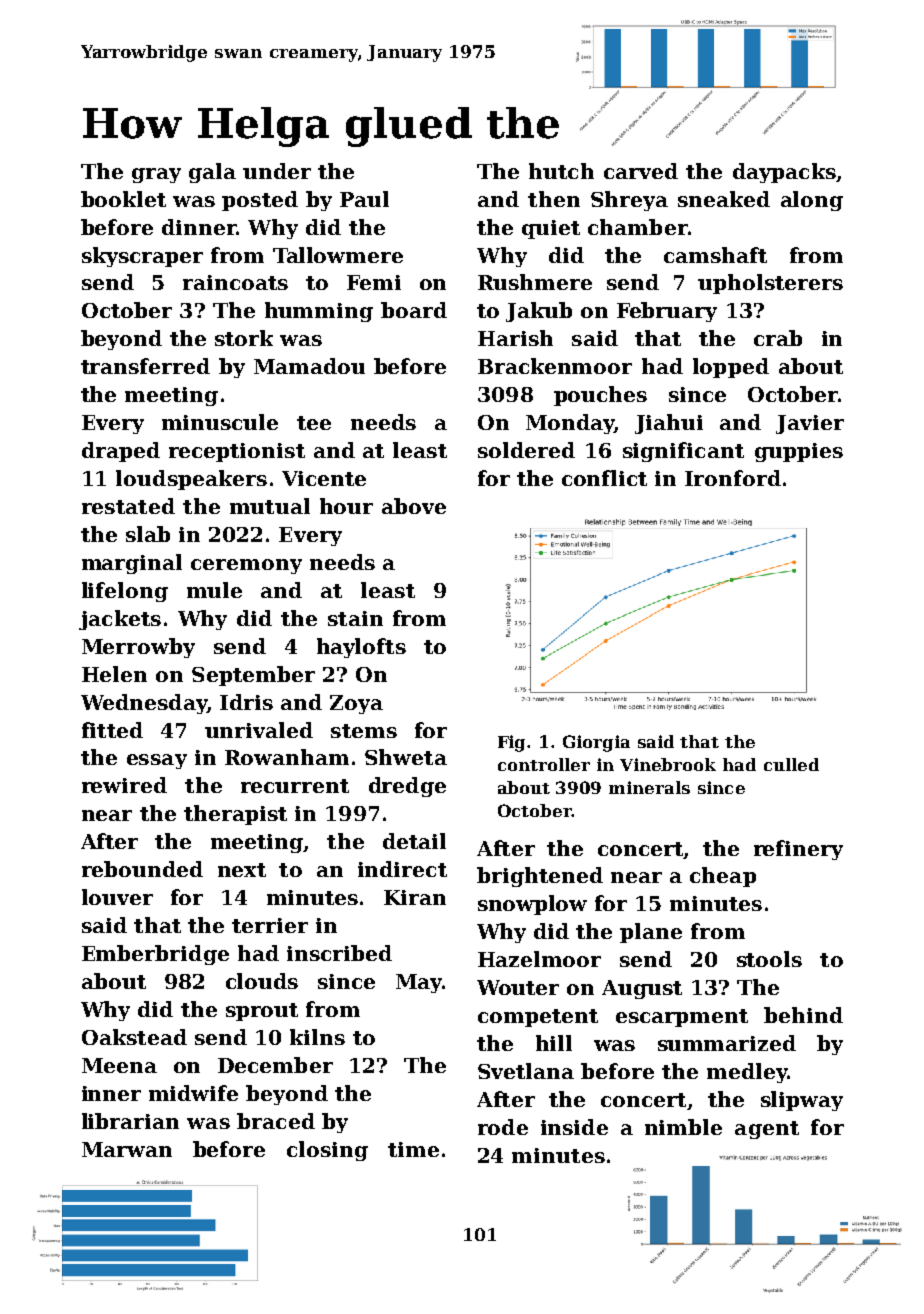 This image has width=924, height=1314. Describe the element at coordinates (142, 869) in the image. I see `rebounded` at that location.
